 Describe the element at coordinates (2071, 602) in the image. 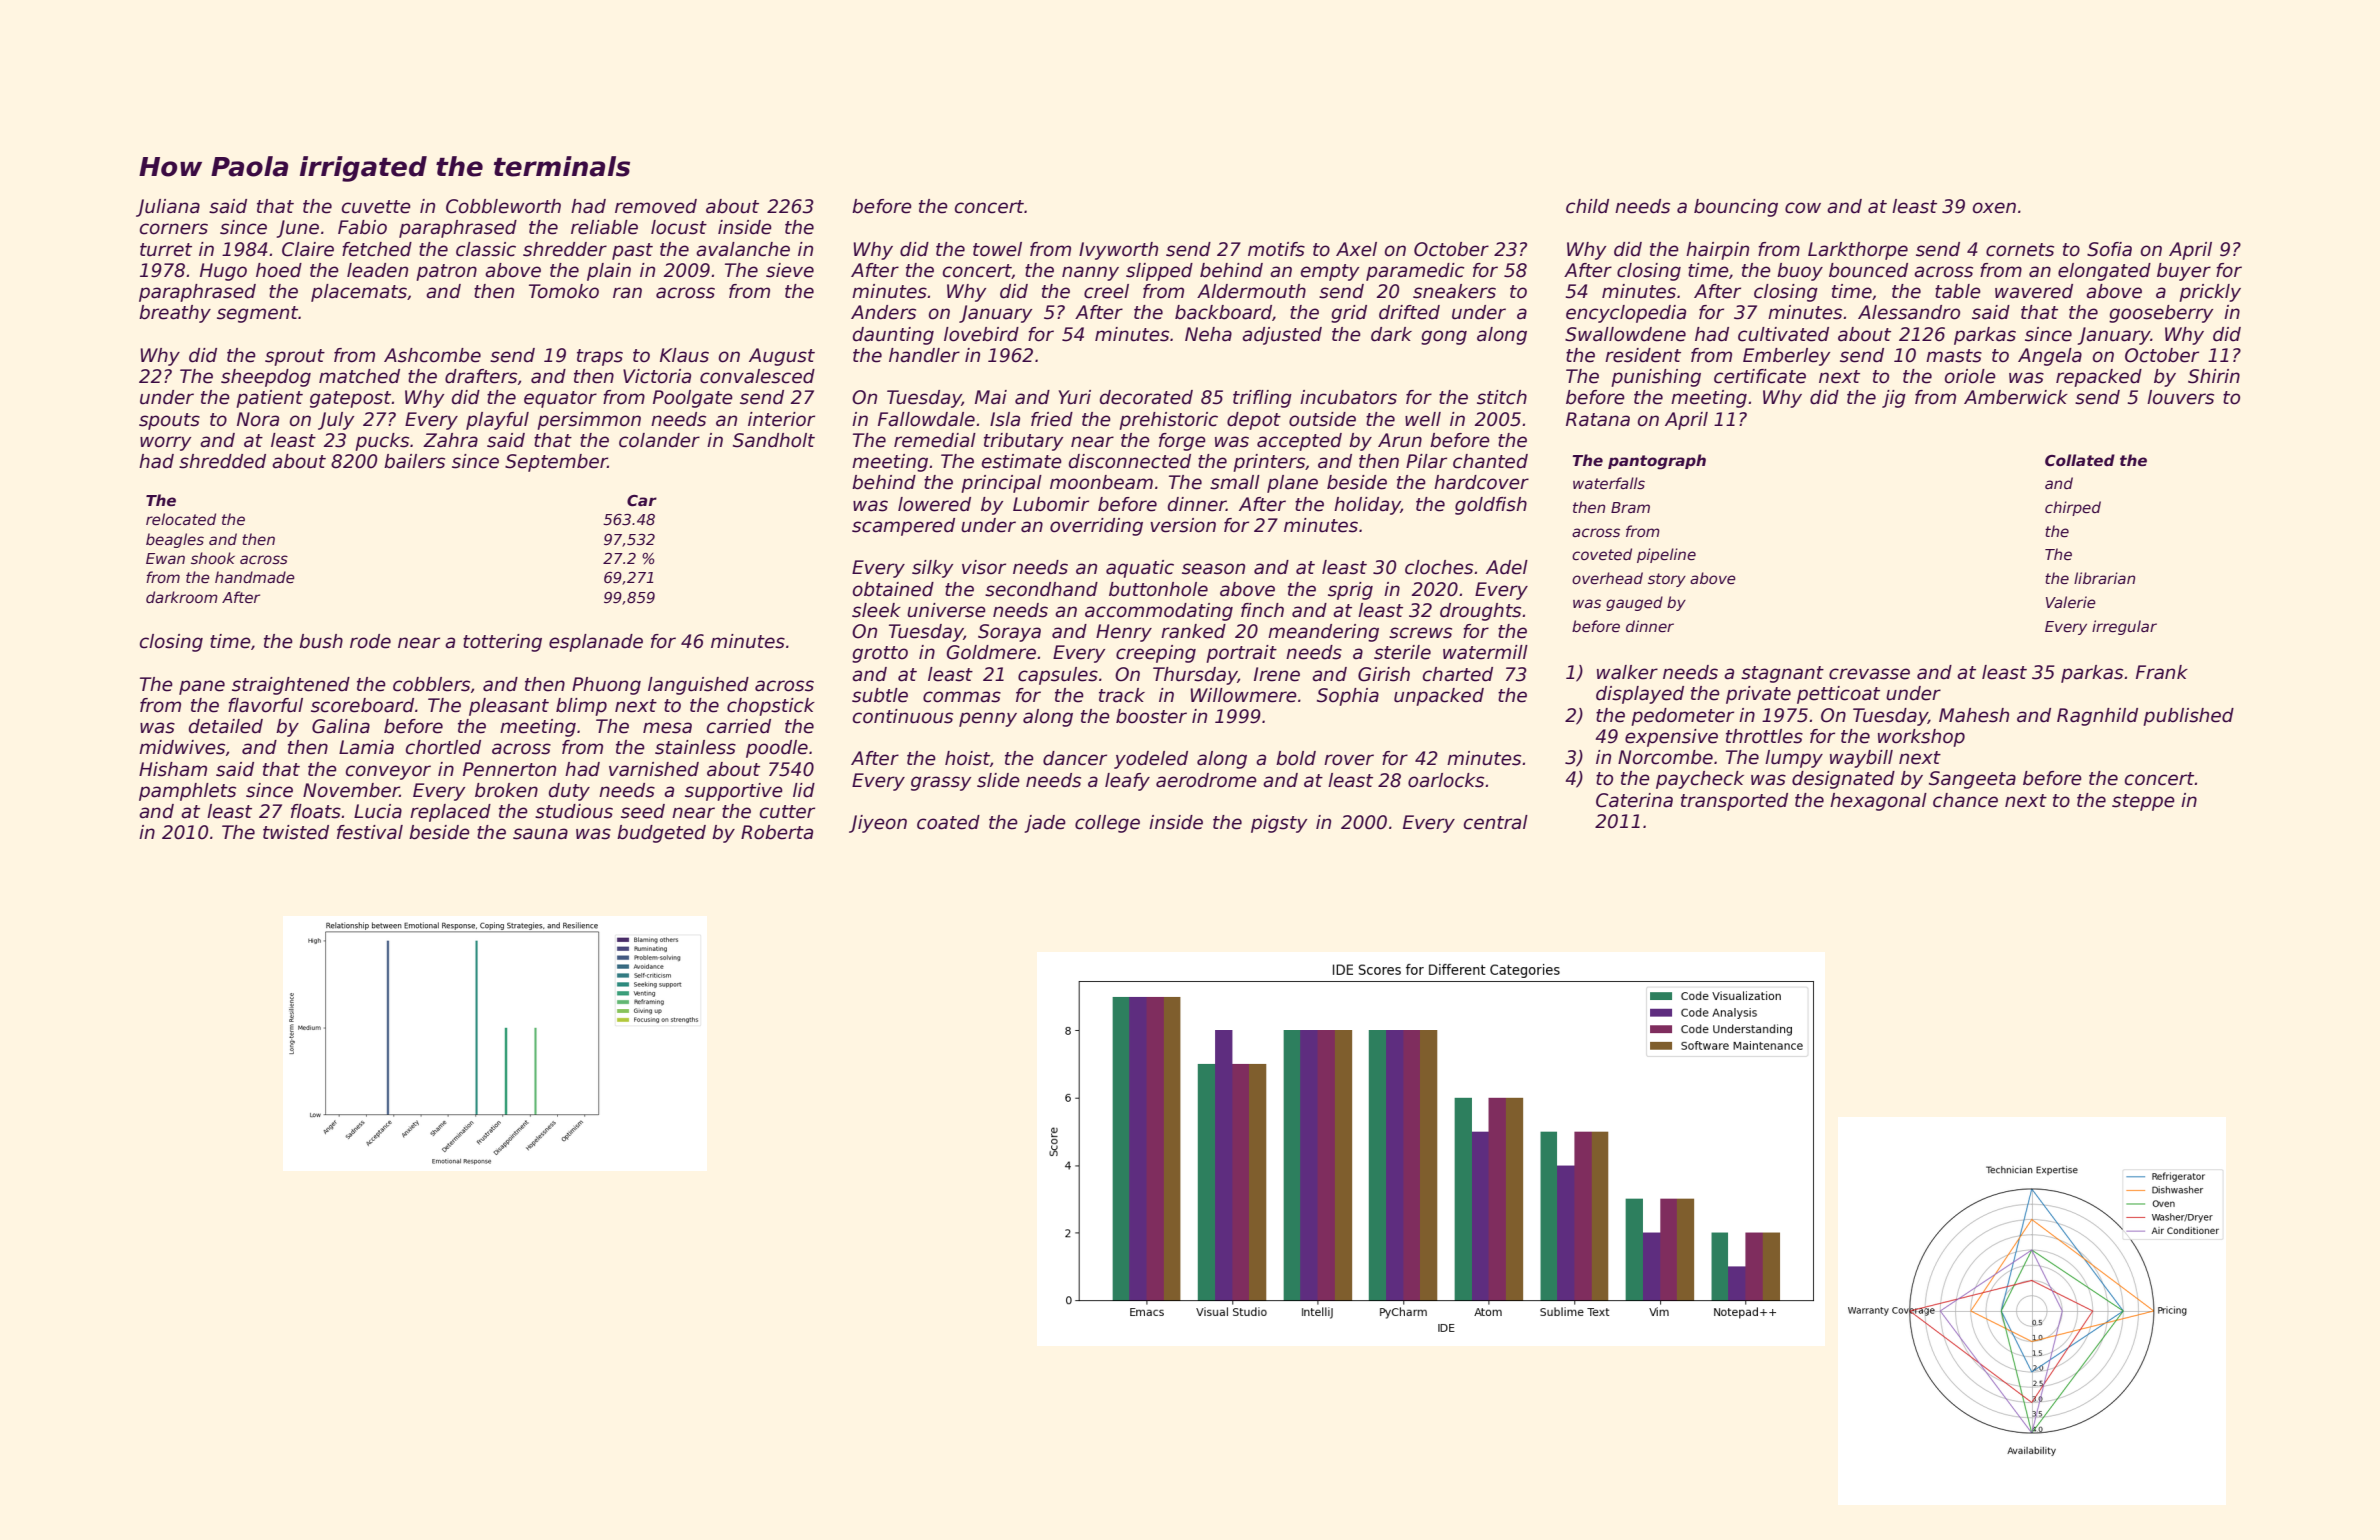

I see `Valerie` at that location.
